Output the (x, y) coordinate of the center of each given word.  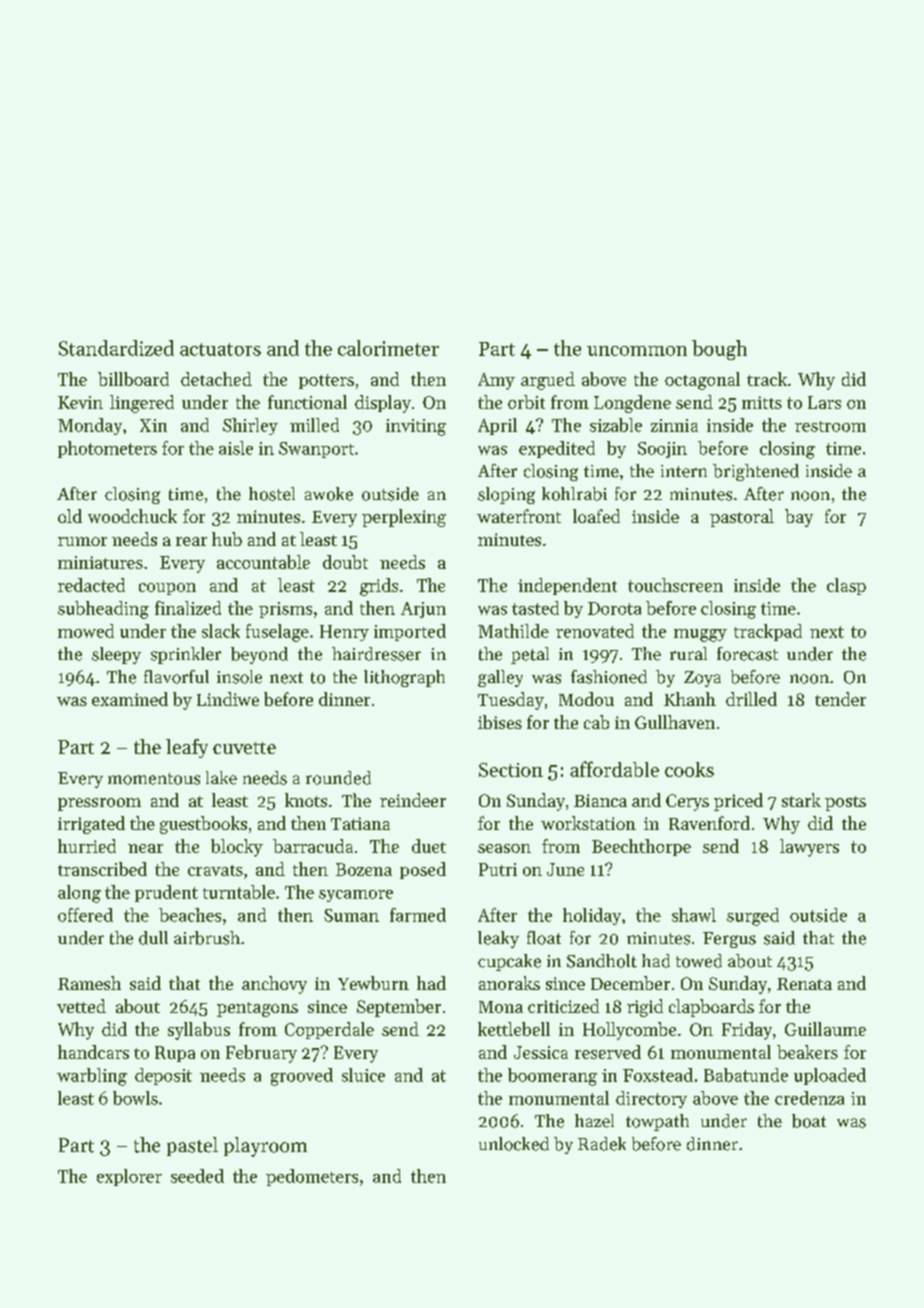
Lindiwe (228, 699)
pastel (192, 1146)
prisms (285, 610)
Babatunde (746, 1075)
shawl (694, 915)
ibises (500, 722)
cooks (689, 769)
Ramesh (89, 983)
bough (719, 350)
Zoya (702, 679)
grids (379, 587)
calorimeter (388, 348)
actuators (220, 349)
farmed (418, 915)
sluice (363, 1075)
